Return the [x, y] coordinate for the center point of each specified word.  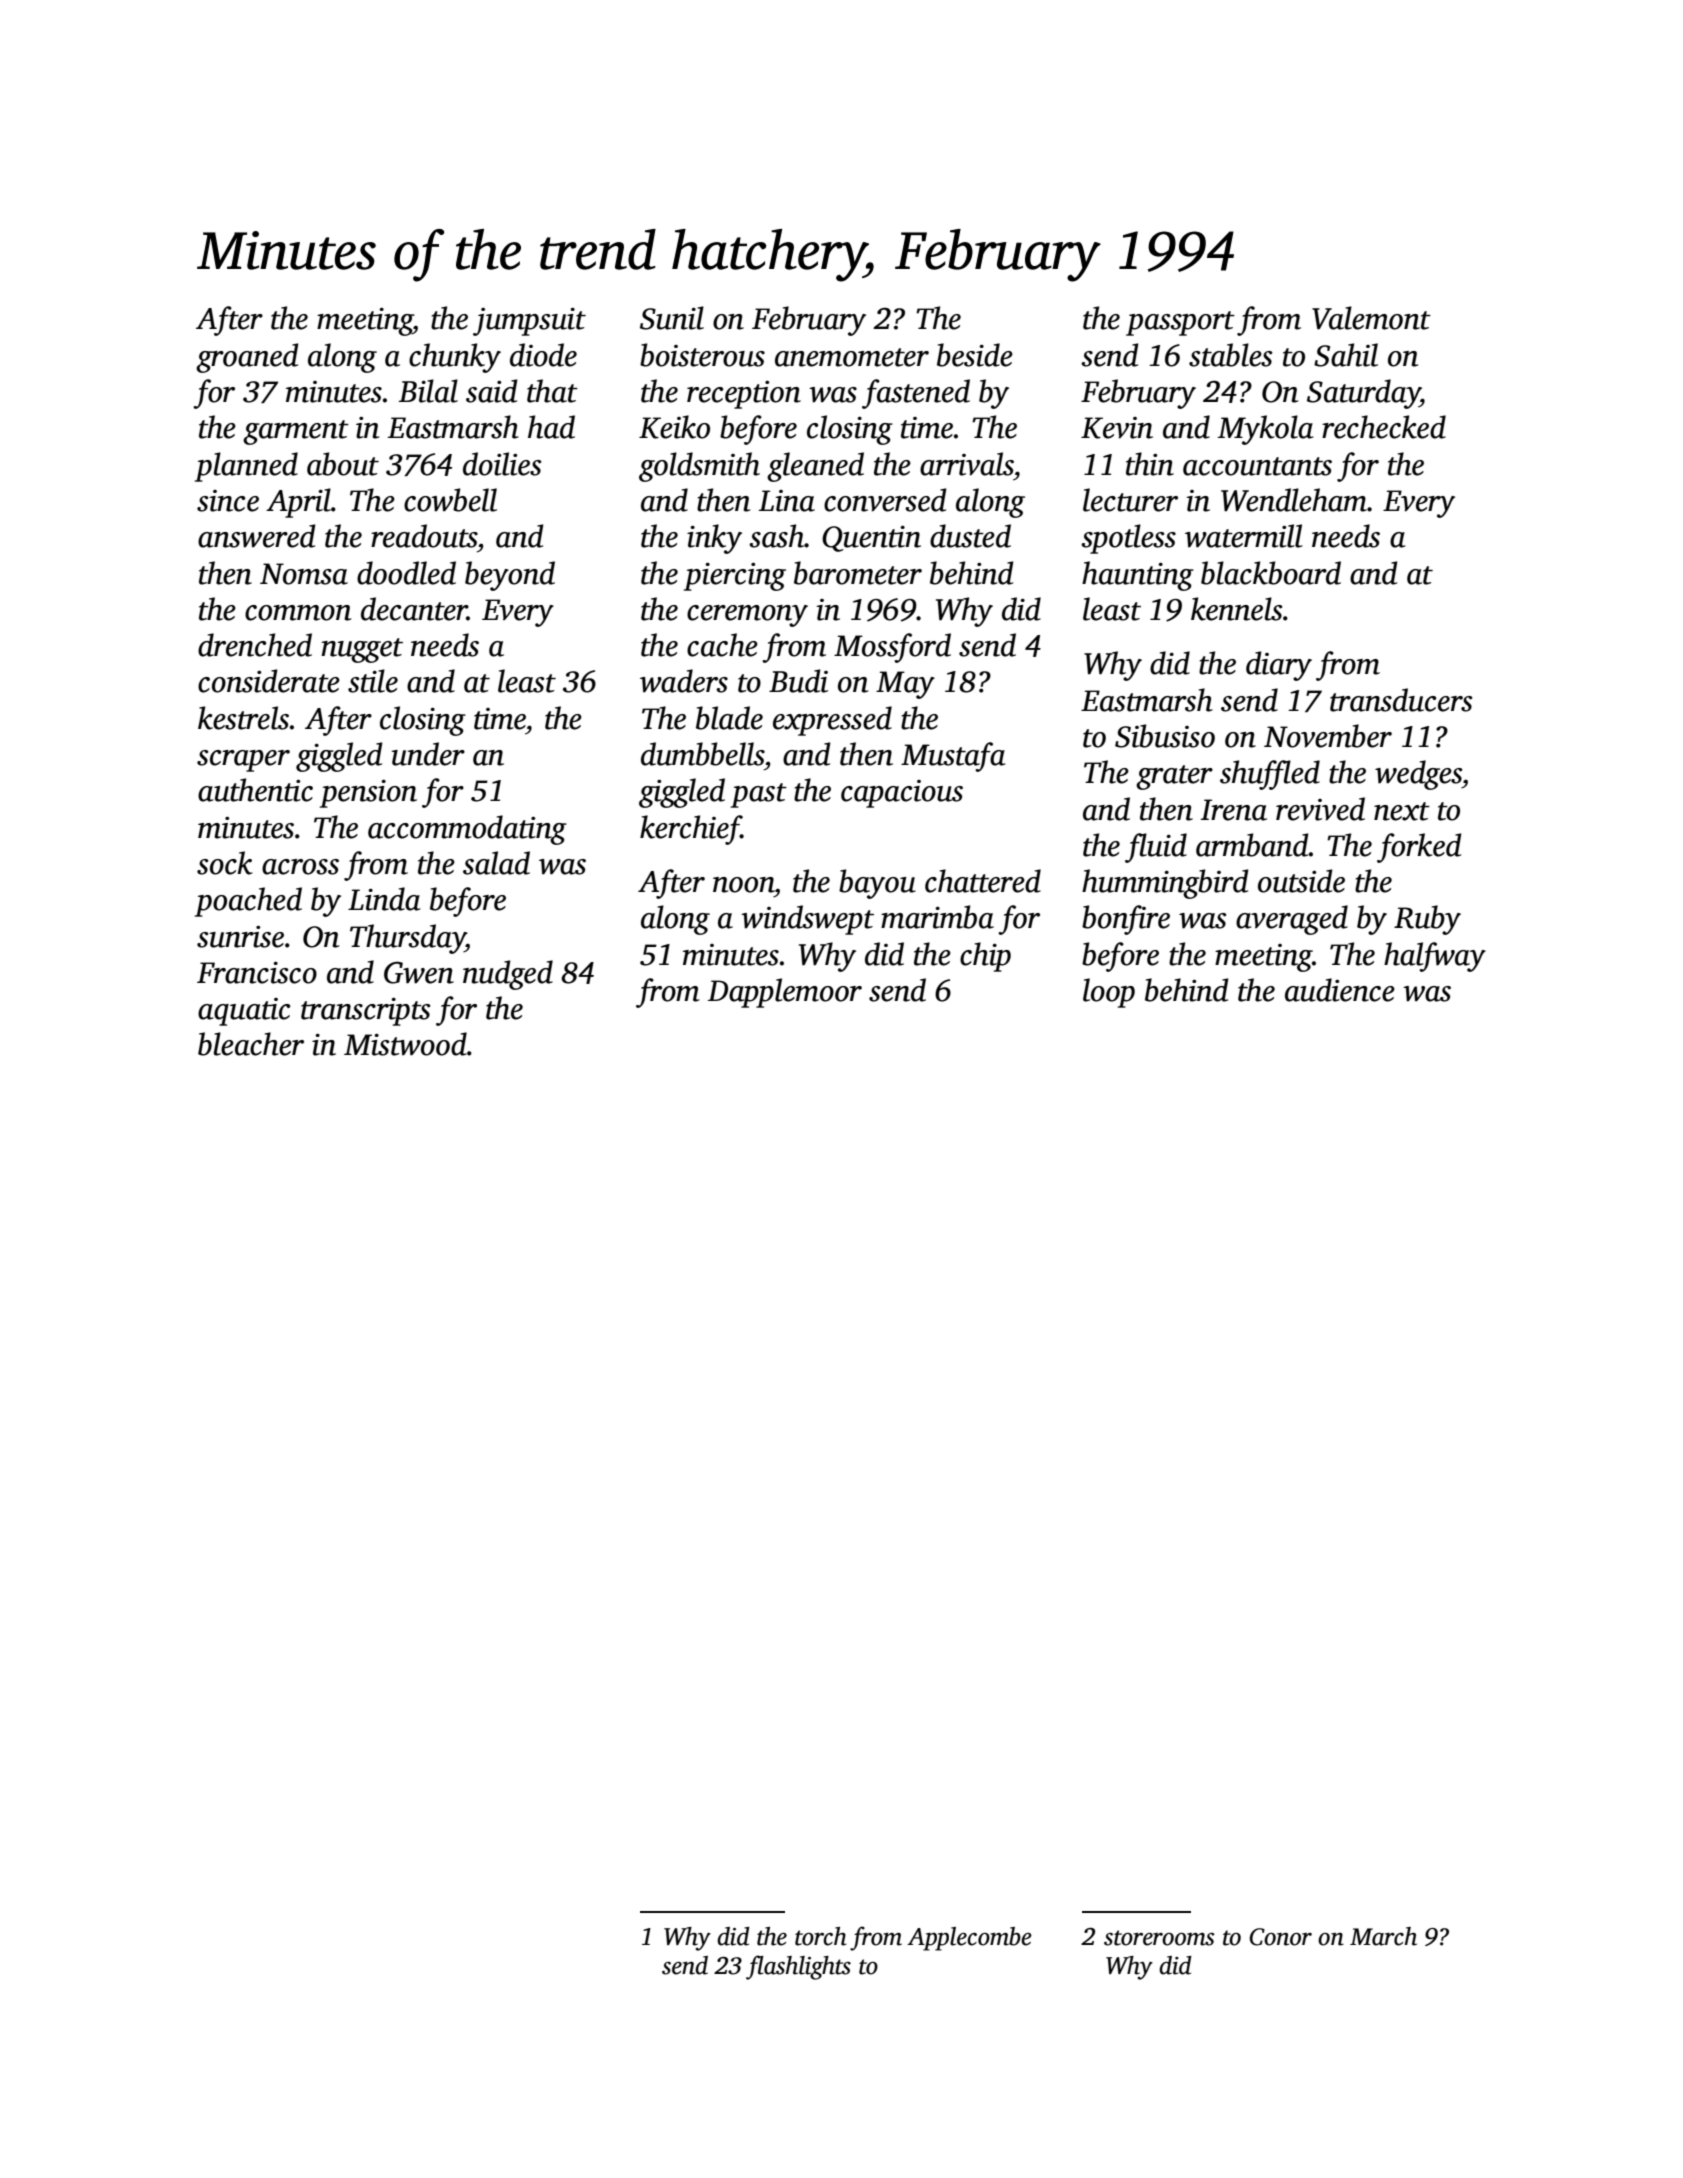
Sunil [672, 318]
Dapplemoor [785, 993]
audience [1340, 990]
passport [1180, 323]
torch [821, 1936]
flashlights [798, 1967]
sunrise [240, 937]
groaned [247, 358]
